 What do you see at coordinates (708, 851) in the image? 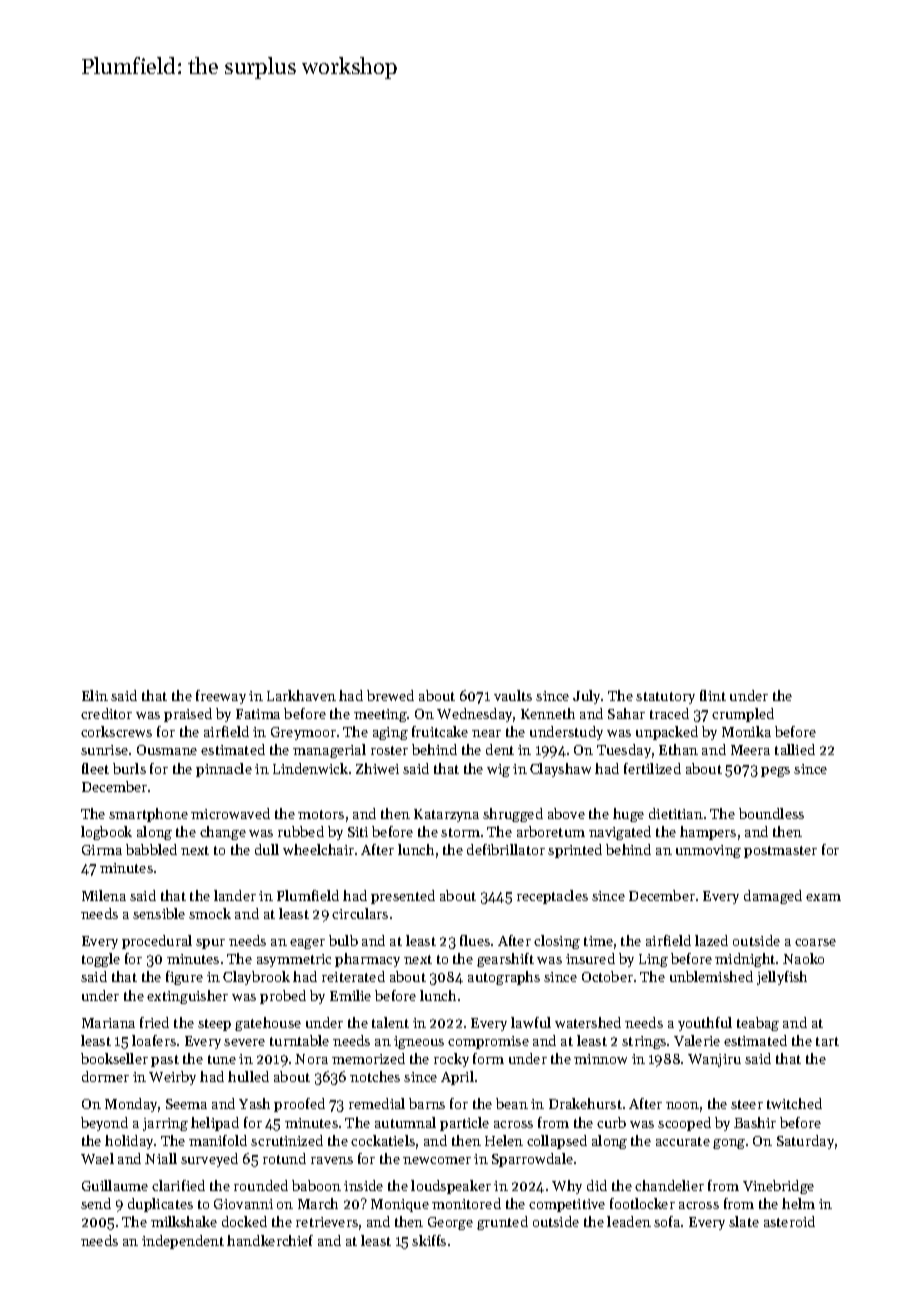
I see `unmoving` at bounding box center [708, 851].
